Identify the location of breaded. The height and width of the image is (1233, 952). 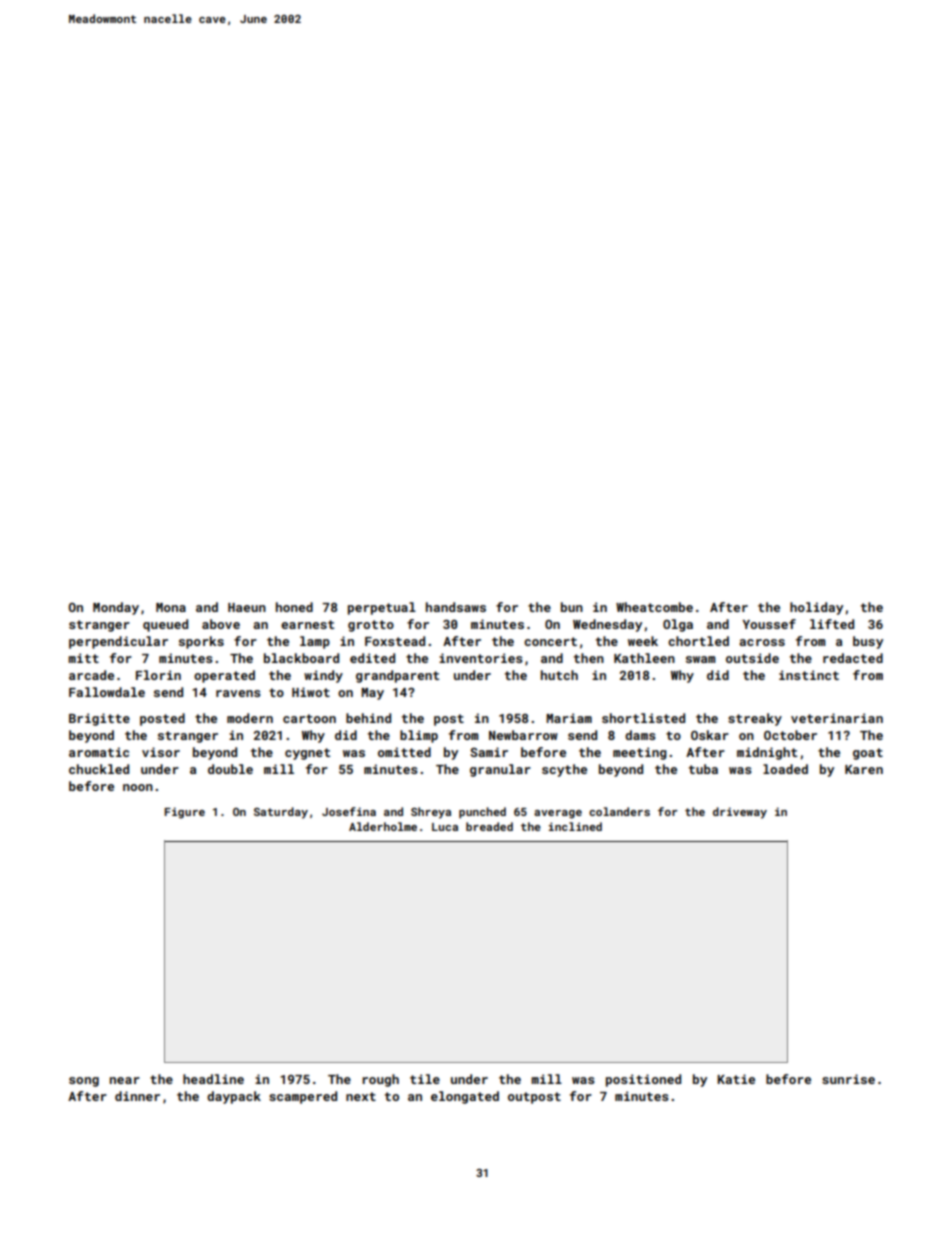
(489, 826).
